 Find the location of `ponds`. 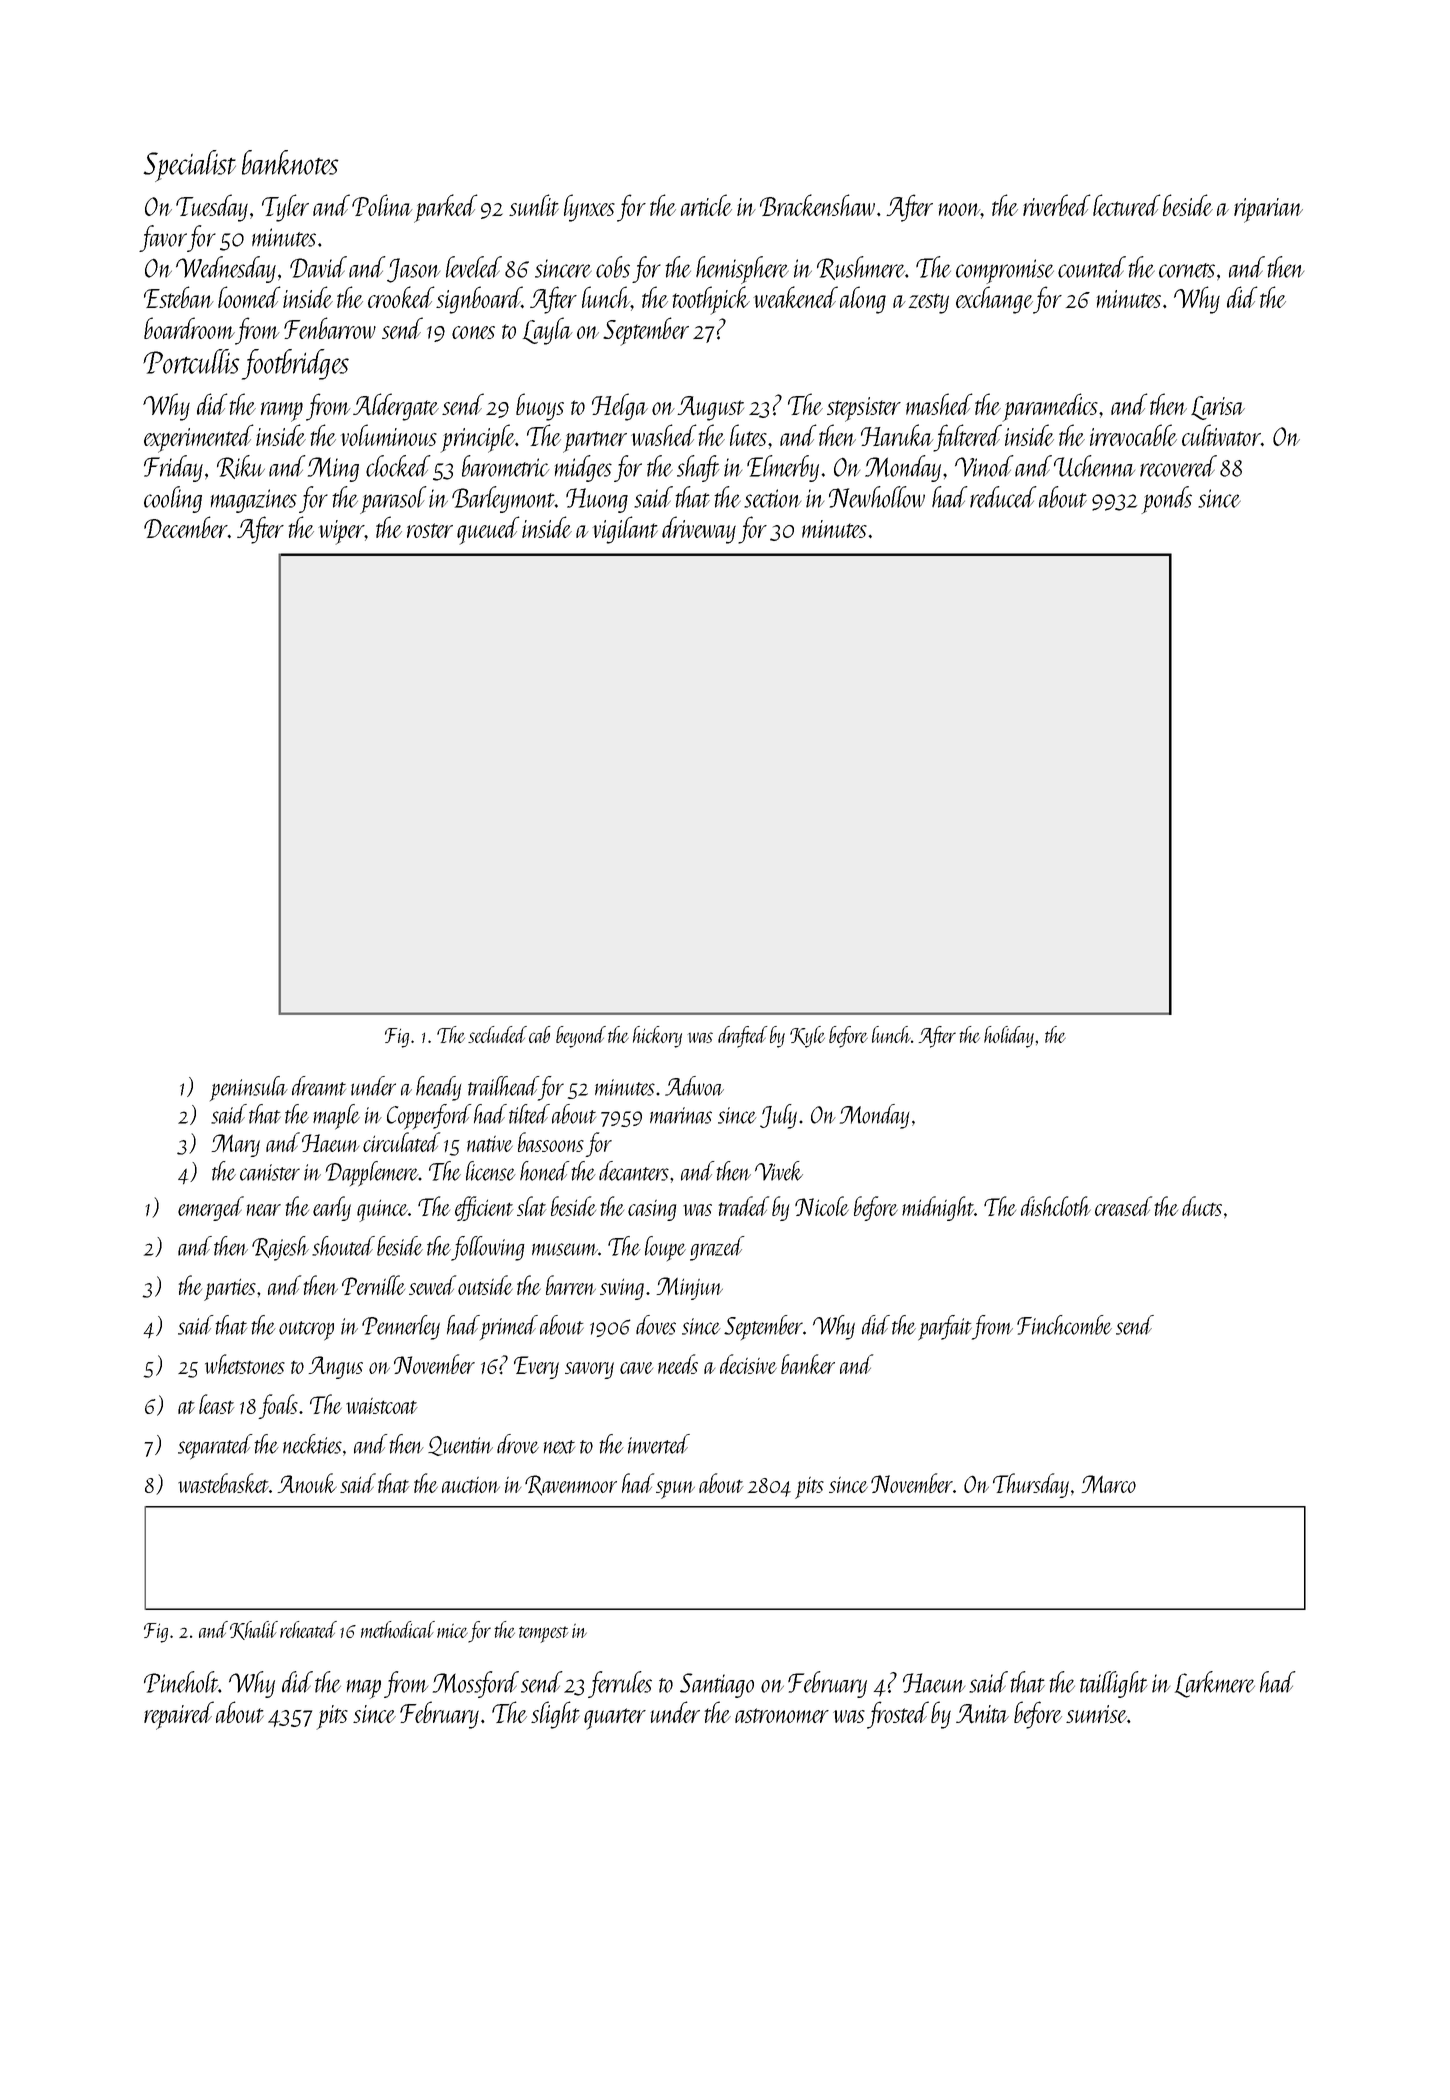

ponds is located at coordinates (1166, 500).
